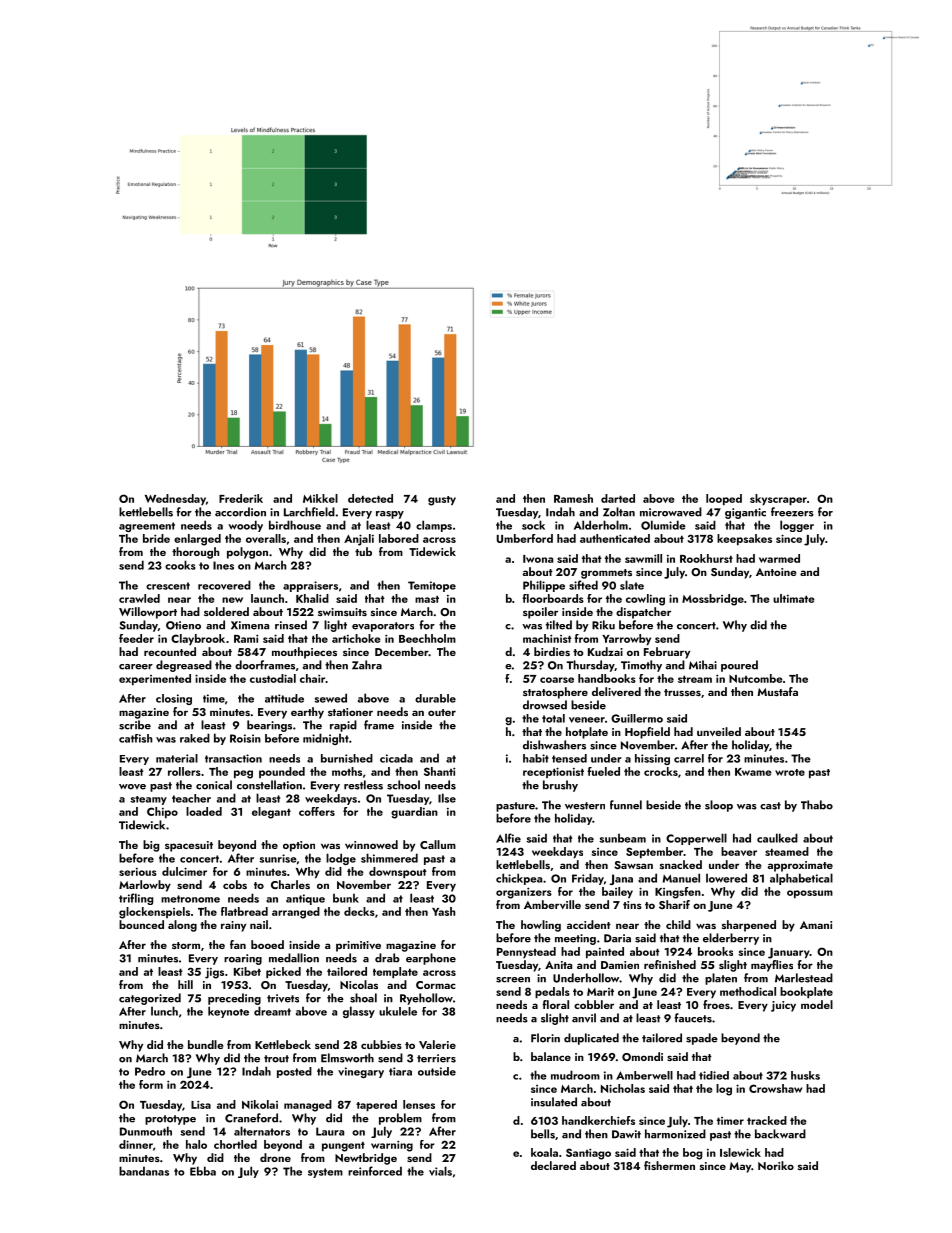 The width and height of the document is (952, 1233). What do you see at coordinates (168, 586) in the document?
I see `crescent` at bounding box center [168, 586].
